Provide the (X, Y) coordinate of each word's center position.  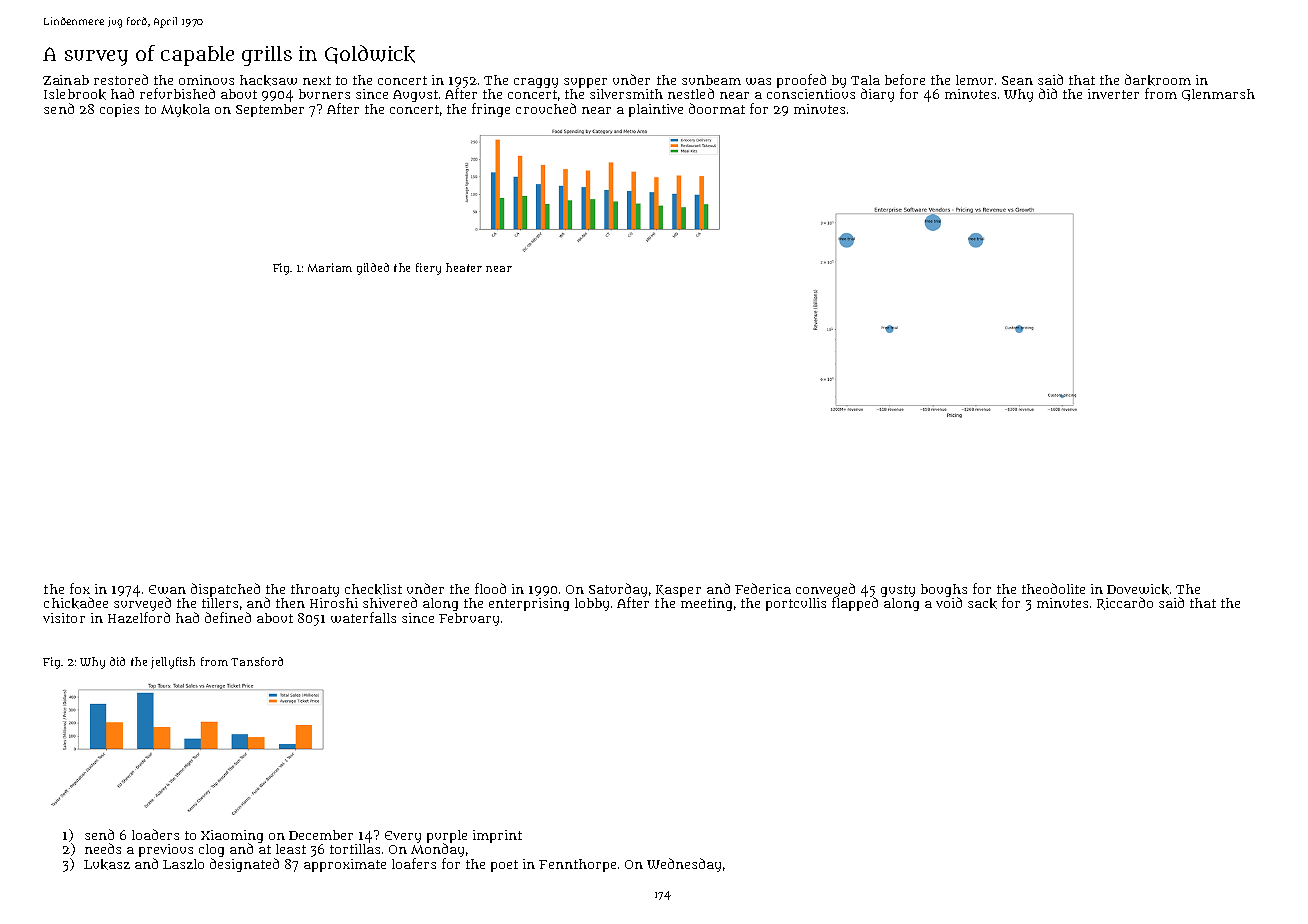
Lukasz (107, 864)
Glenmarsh (1218, 95)
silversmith (626, 94)
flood (490, 588)
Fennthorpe (577, 865)
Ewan (167, 589)
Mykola (185, 110)
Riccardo (1125, 603)
